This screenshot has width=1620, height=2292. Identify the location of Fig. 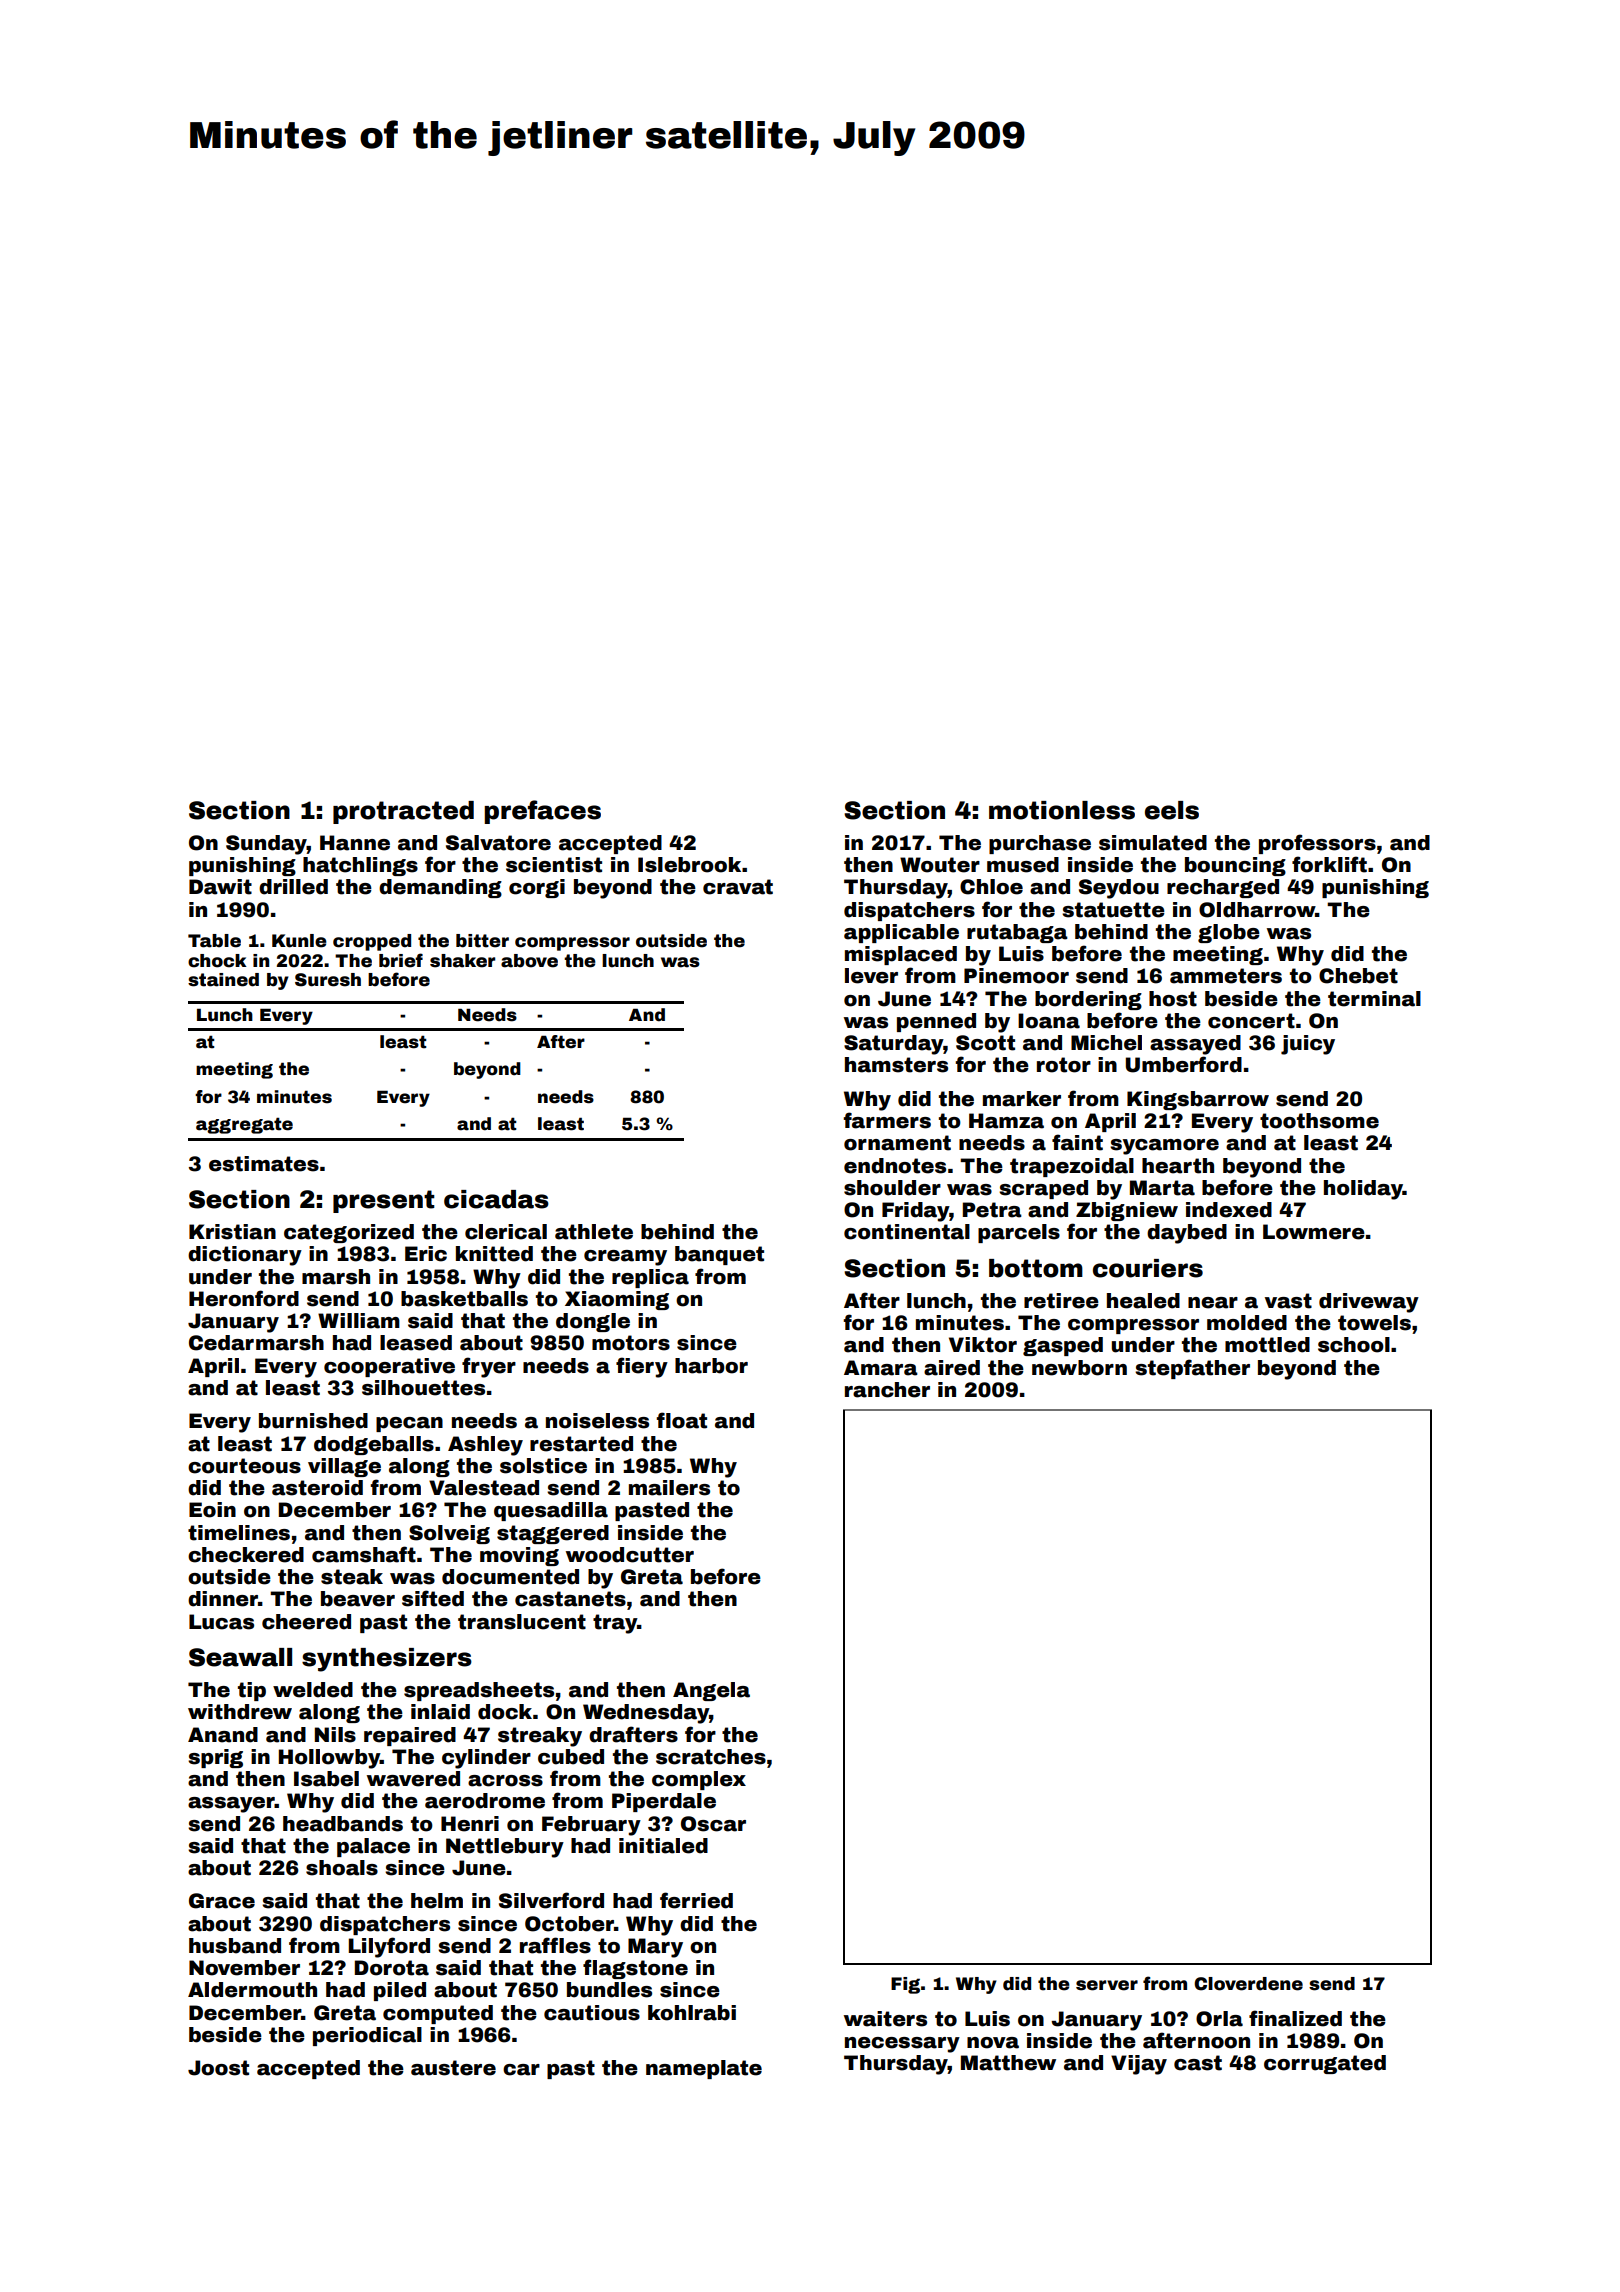
(905, 1985).
